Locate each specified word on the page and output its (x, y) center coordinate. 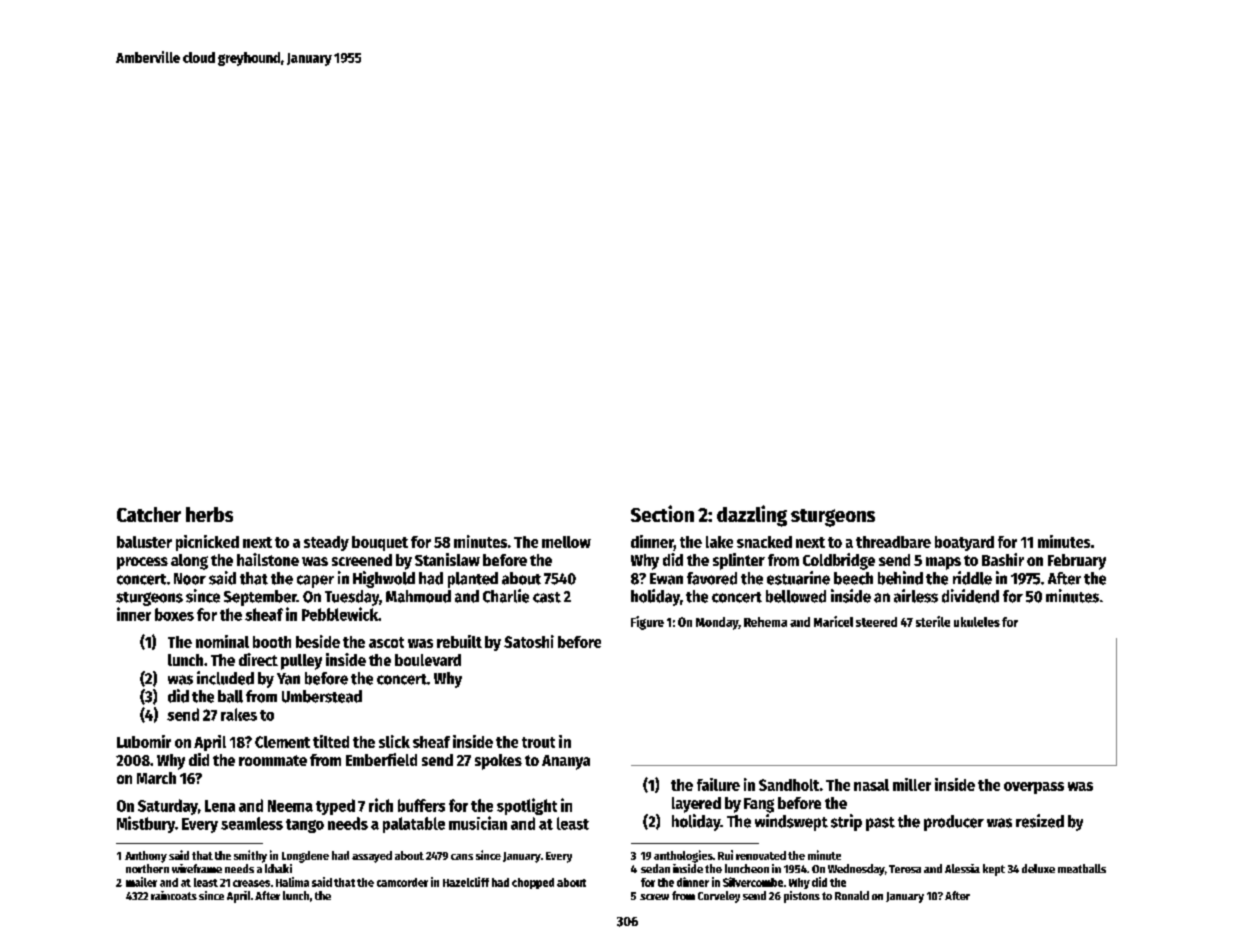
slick (394, 741)
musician (478, 823)
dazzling (752, 516)
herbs (209, 514)
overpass (1034, 788)
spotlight (527, 806)
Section (662, 513)
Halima (292, 882)
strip (846, 822)
